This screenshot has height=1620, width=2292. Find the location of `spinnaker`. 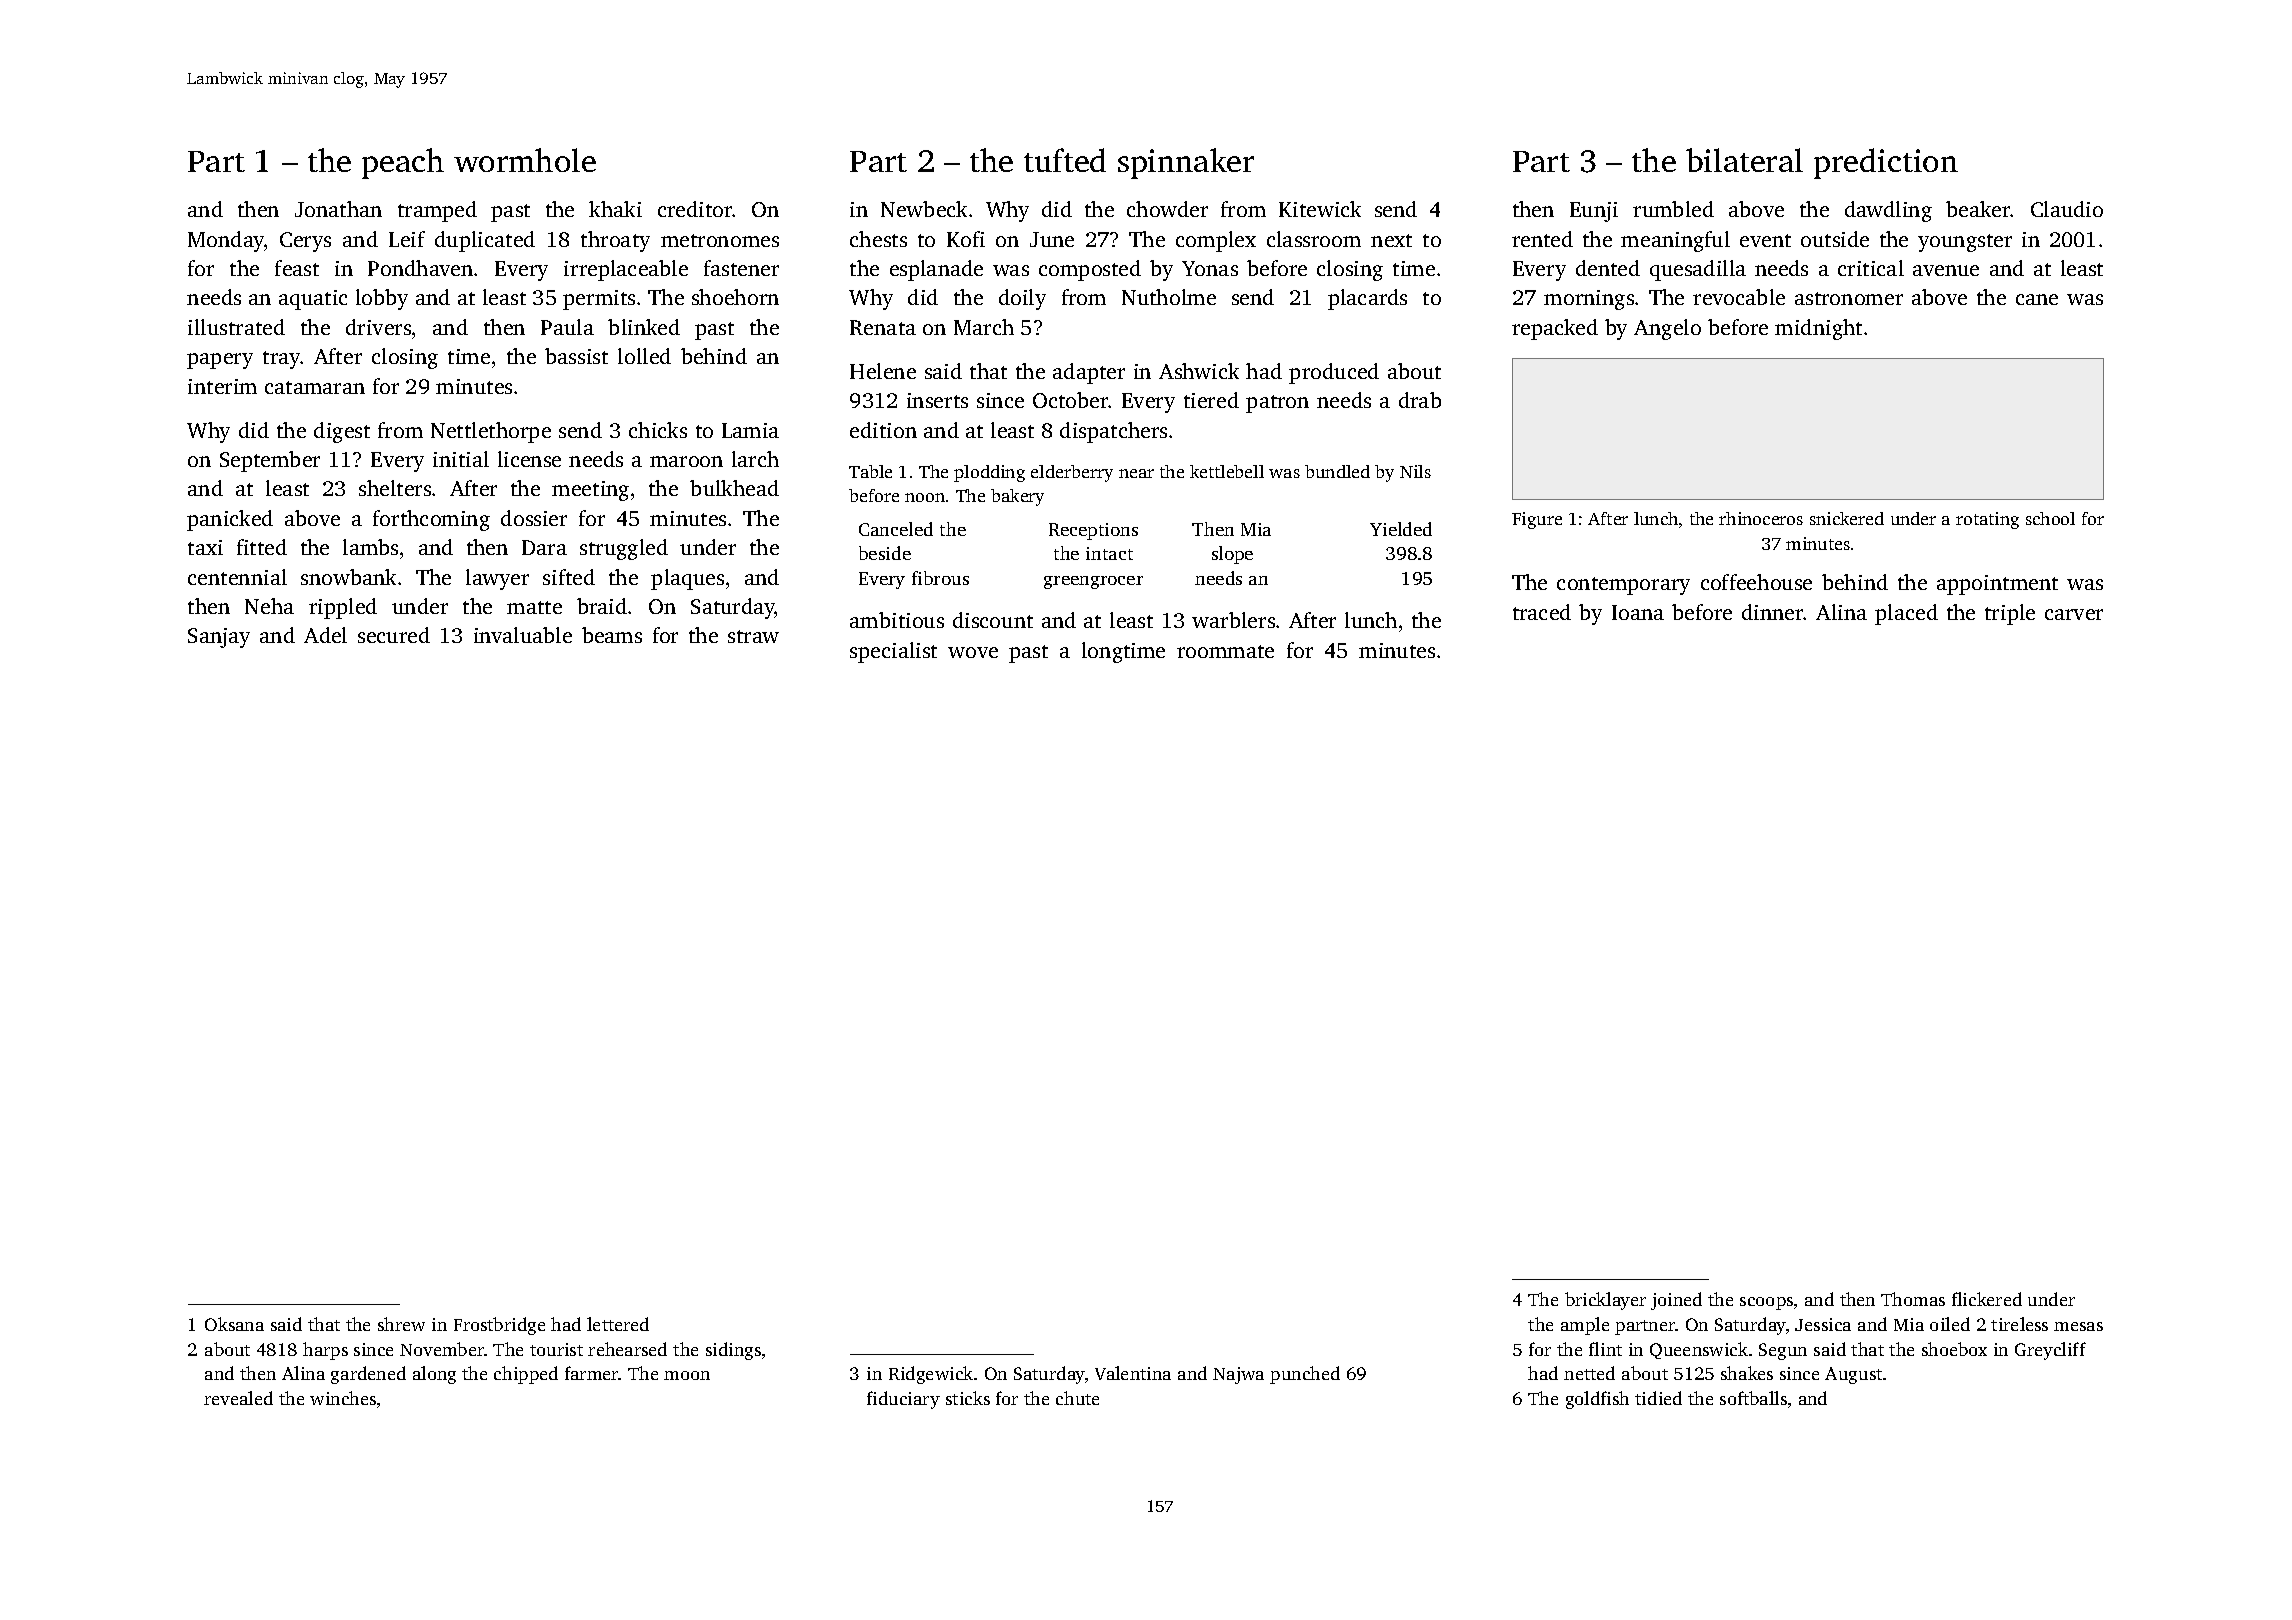

spinnaker is located at coordinates (1186, 163).
